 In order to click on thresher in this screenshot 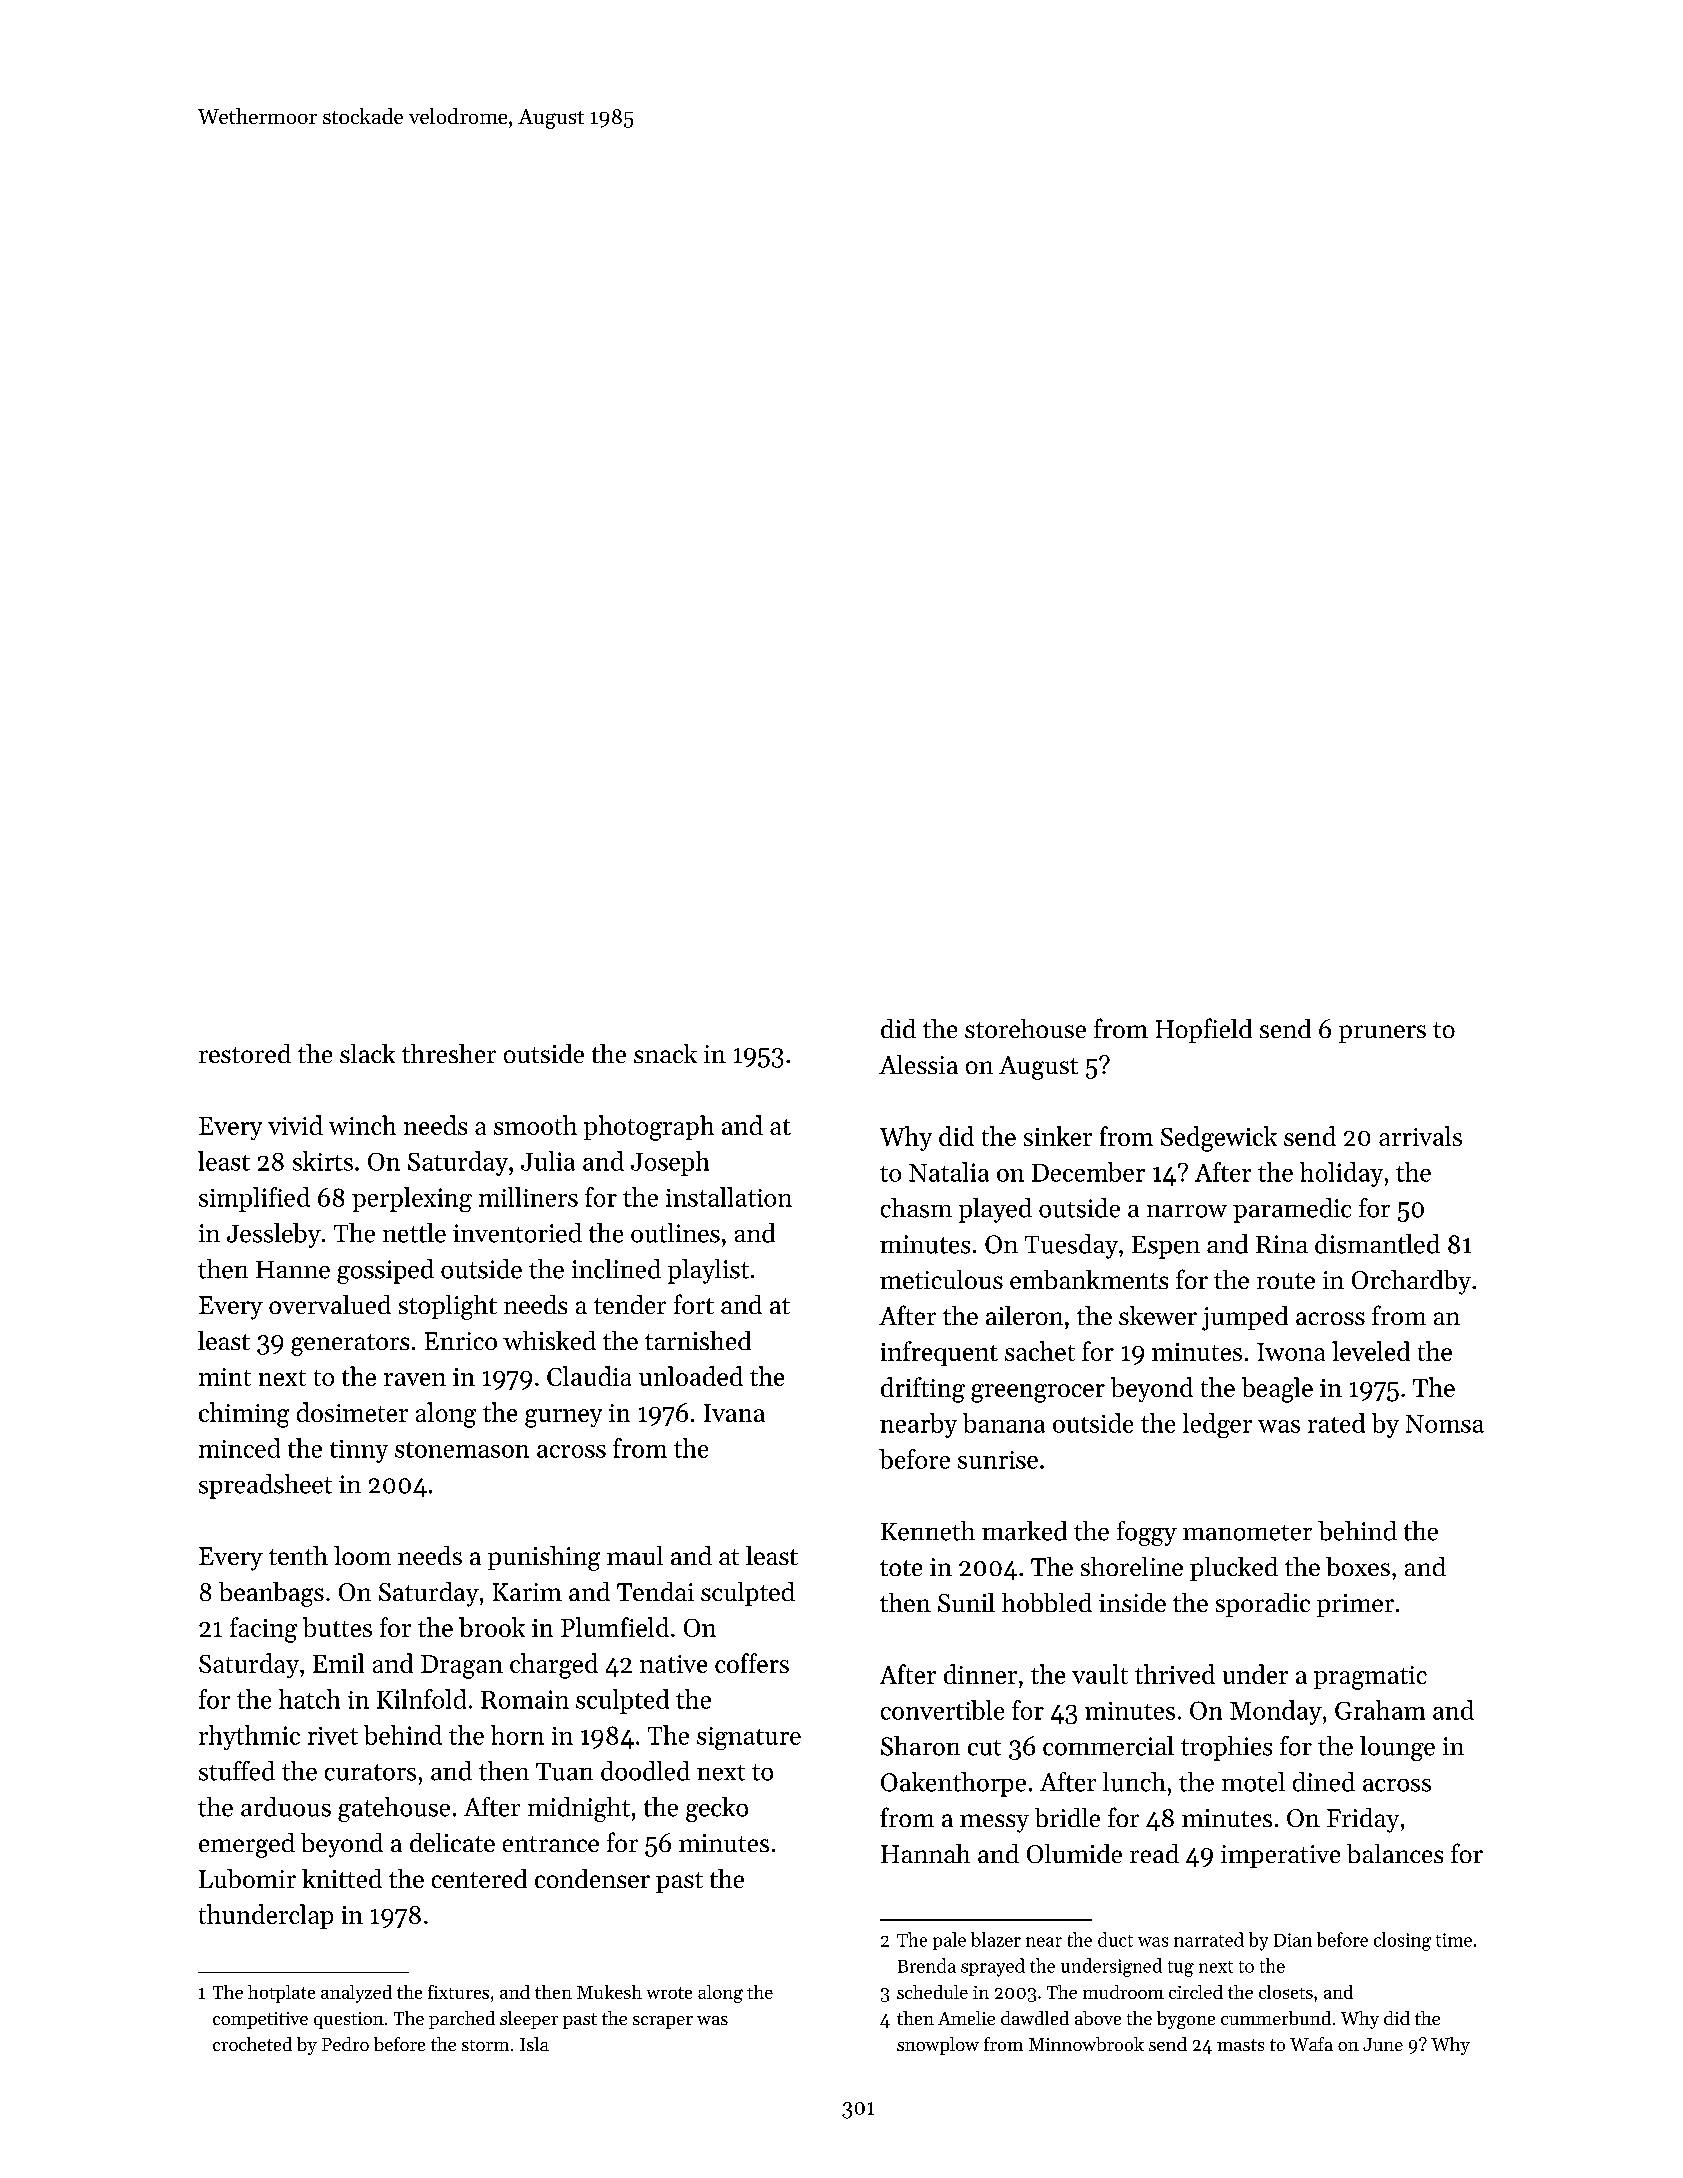, I will do `click(449, 1053)`.
